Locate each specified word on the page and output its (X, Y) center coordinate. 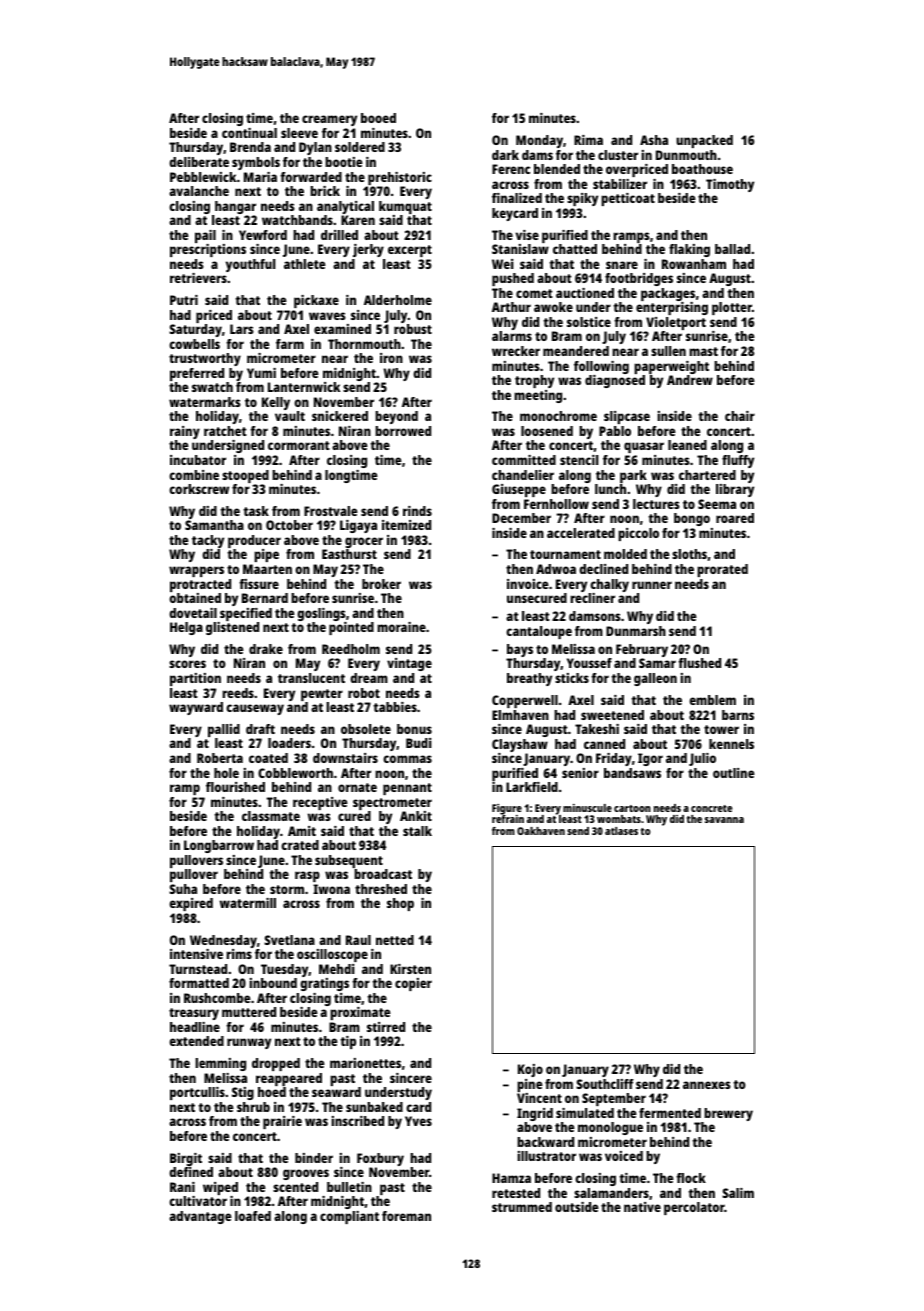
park (633, 476)
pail (205, 236)
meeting (538, 396)
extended (196, 1041)
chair (740, 416)
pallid (224, 730)
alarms (512, 336)
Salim (738, 1193)
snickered (340, 416)
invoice (528, 584)
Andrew (690, 380)
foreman (406, 1216)
